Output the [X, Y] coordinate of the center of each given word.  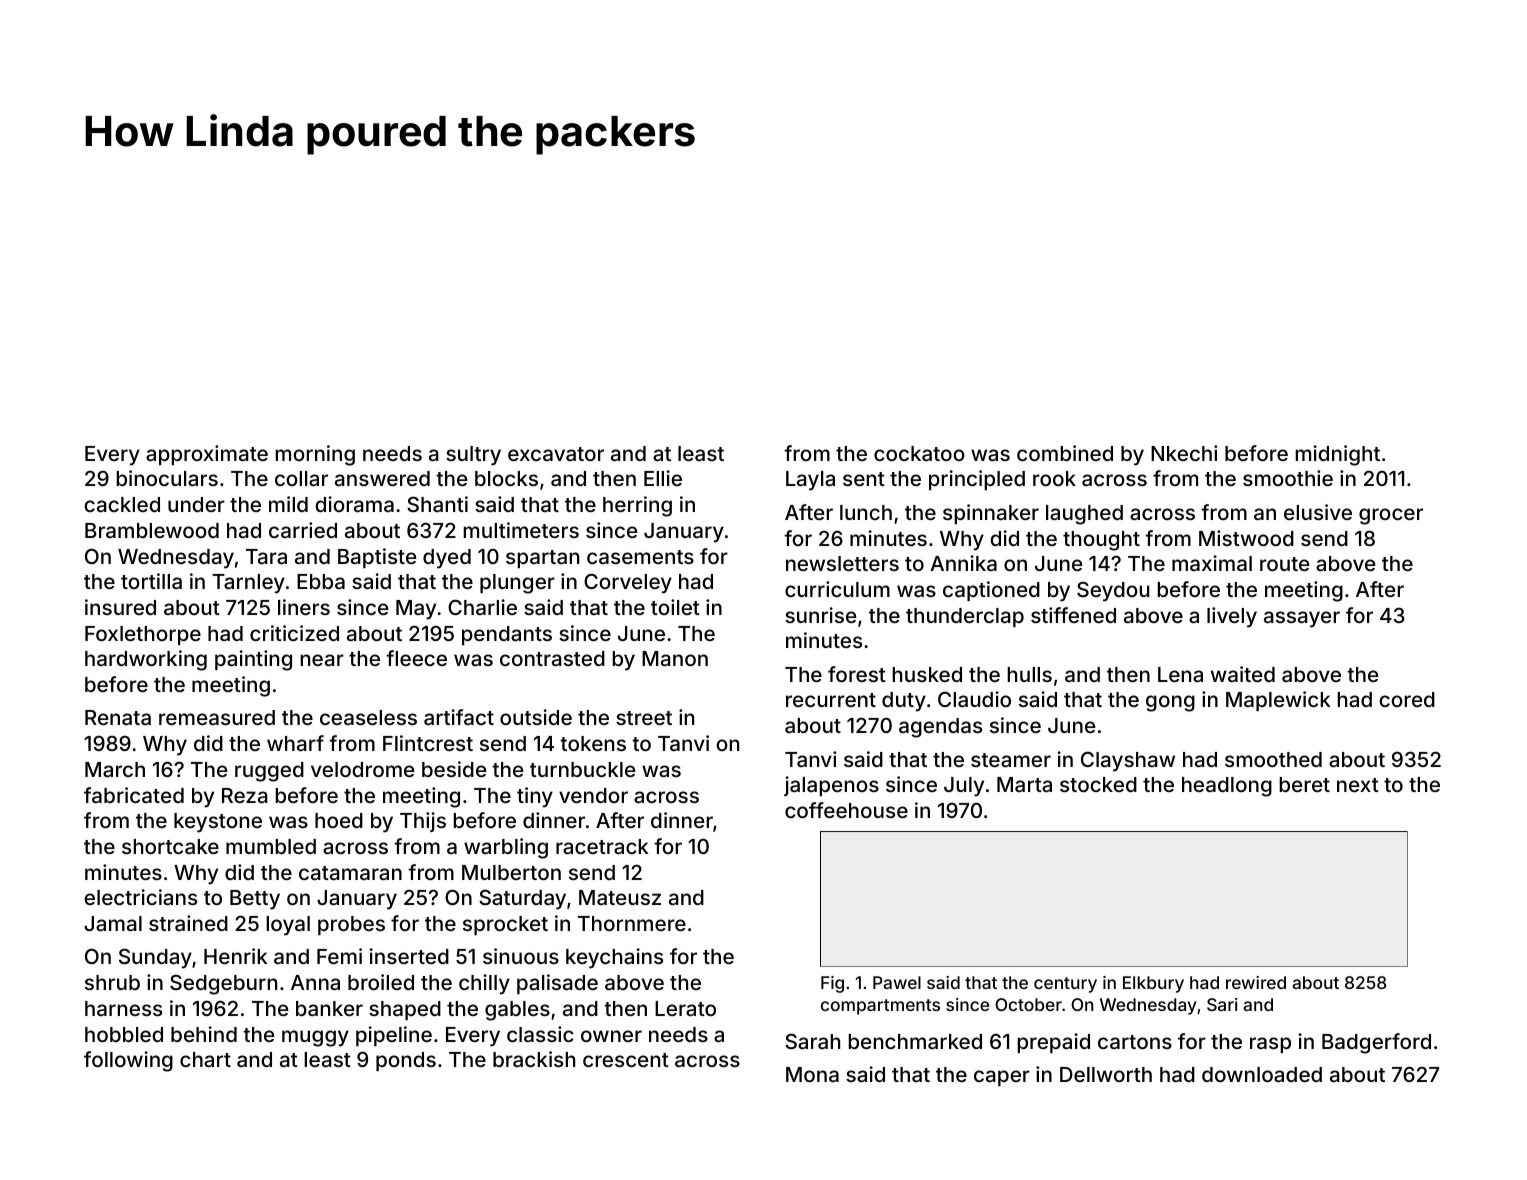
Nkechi [1184, 453]
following [128, 1061]
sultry [473, 456]
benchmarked [915, 1041]
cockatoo [919, 453]
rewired [1256, 982]
